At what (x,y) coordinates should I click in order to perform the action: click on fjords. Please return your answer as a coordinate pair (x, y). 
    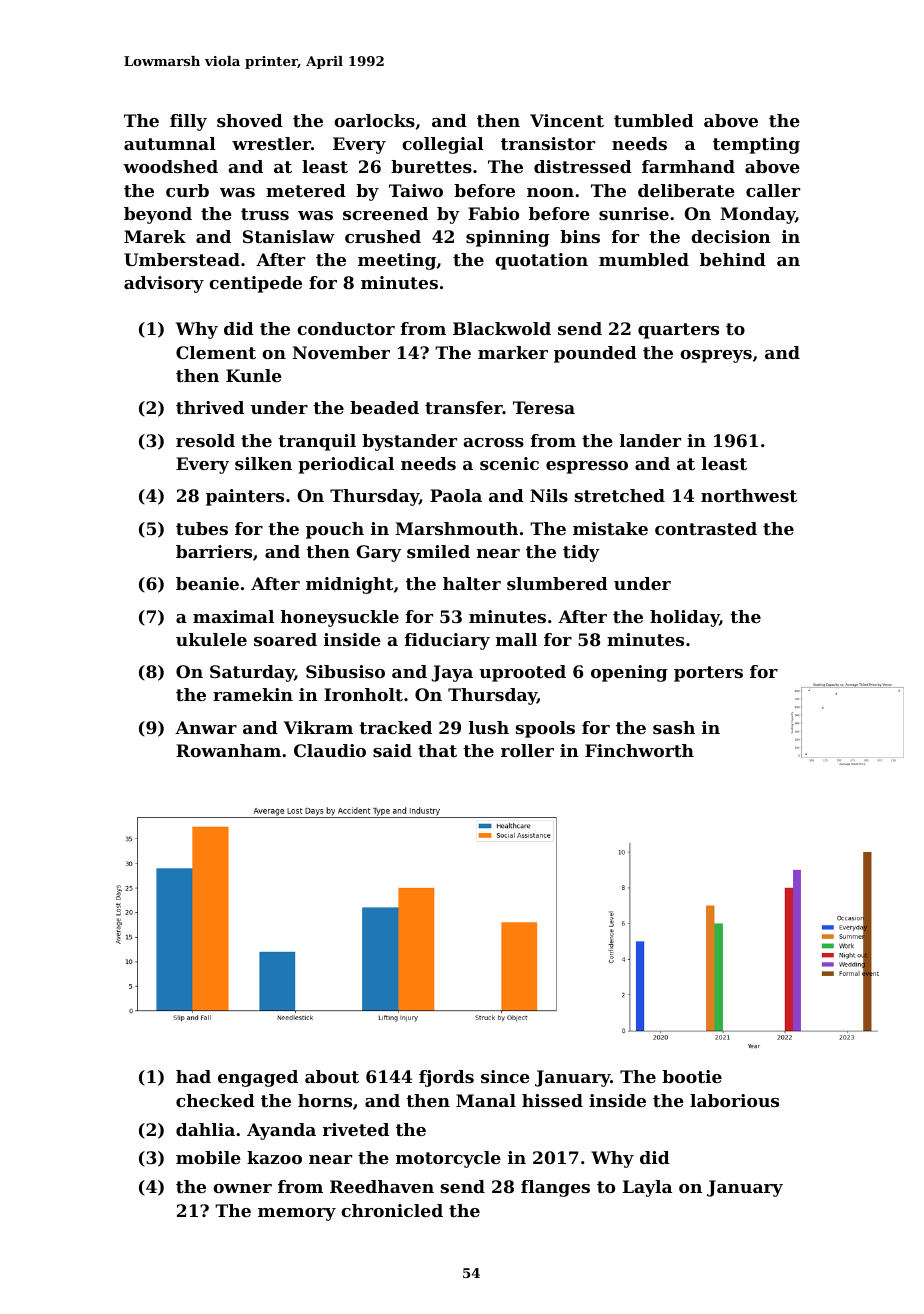
    Looking at the image, I should click on (446, 1078).
